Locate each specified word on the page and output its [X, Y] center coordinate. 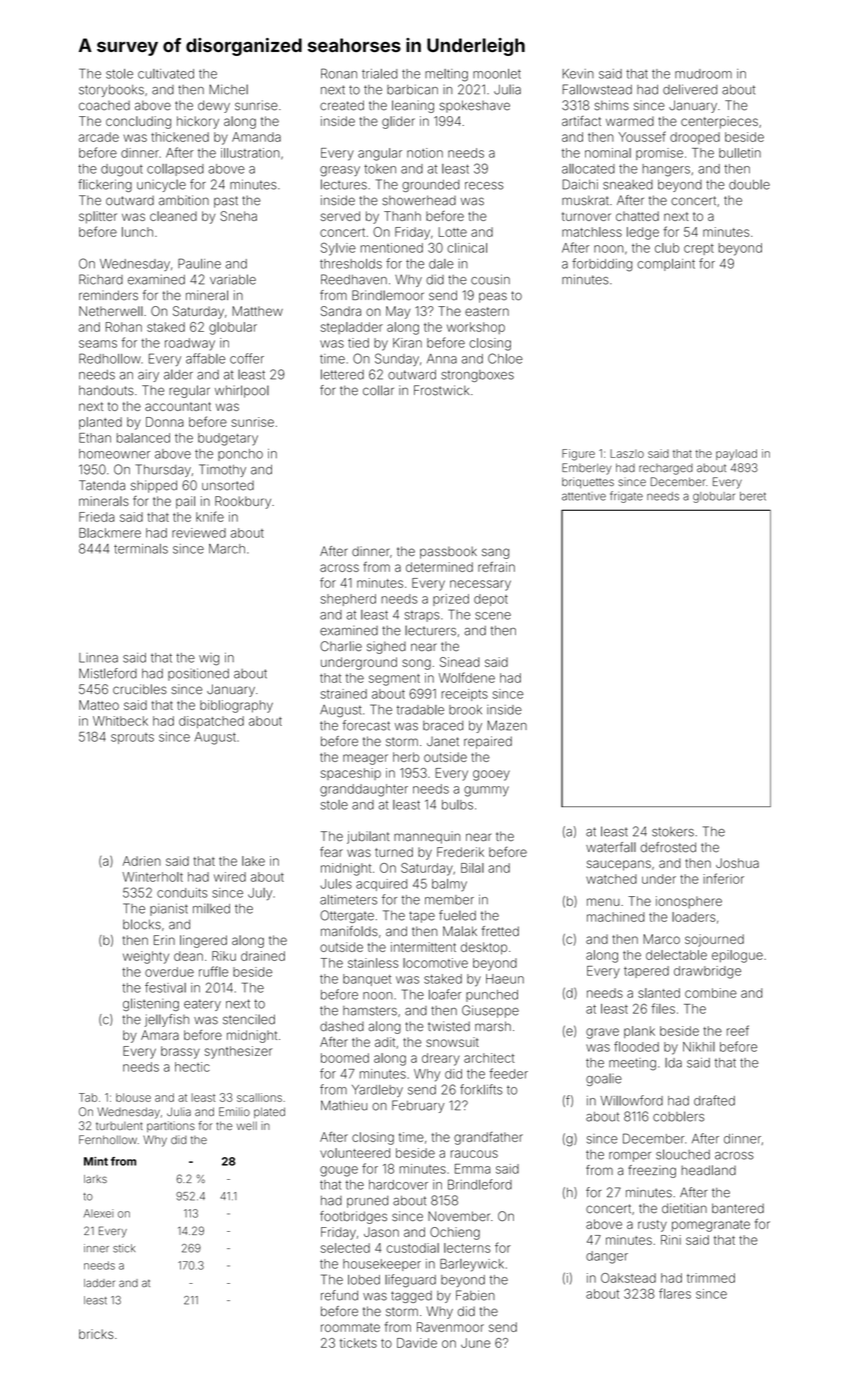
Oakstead [628, 1278]
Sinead [460, 662]
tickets [358, 1343]
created [342, 105]
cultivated [166, 74]
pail [185, 502]
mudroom [703, 74]
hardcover [398, 1185]
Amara [160, 1035]
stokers [673, 832]
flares [675, 1293]
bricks [96, 1334]
